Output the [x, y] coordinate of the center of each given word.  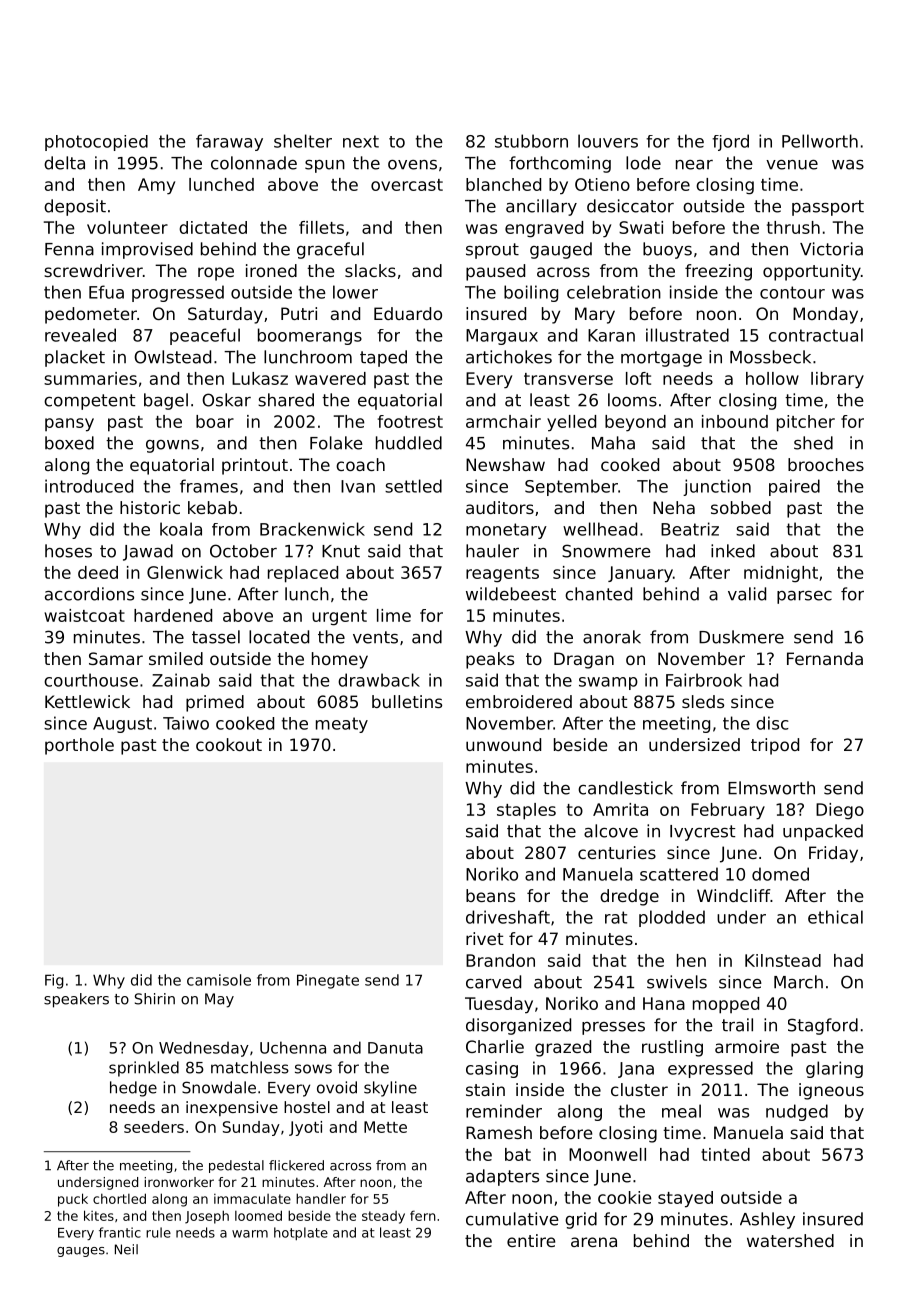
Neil [126, 1249]
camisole [219, 980]
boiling [531, 293]
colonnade [254, 163]
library [837, 380]
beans [490, 895]
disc [772, 723]
